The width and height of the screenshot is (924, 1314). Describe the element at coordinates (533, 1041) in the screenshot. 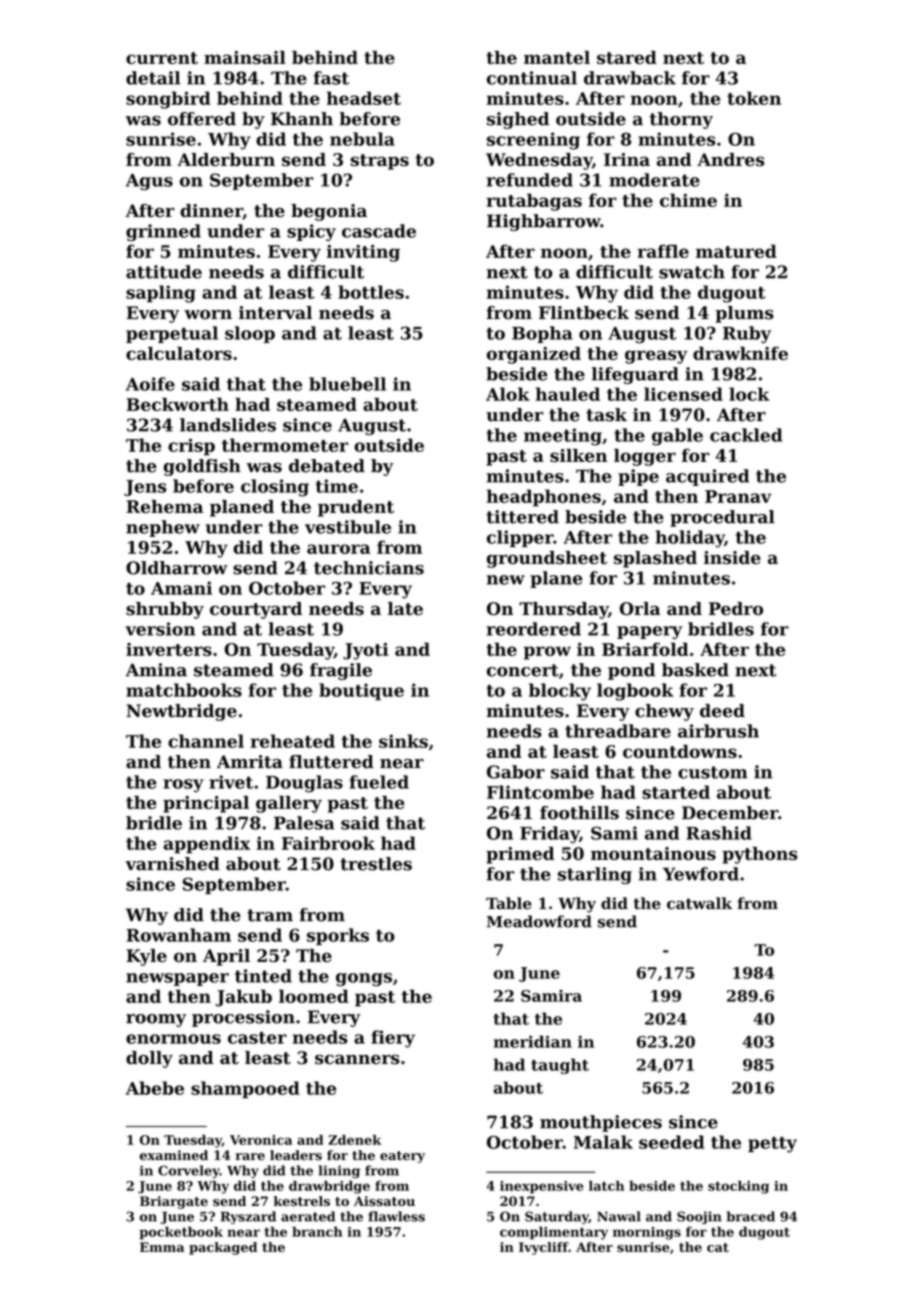

I see `meridian` at that location.
